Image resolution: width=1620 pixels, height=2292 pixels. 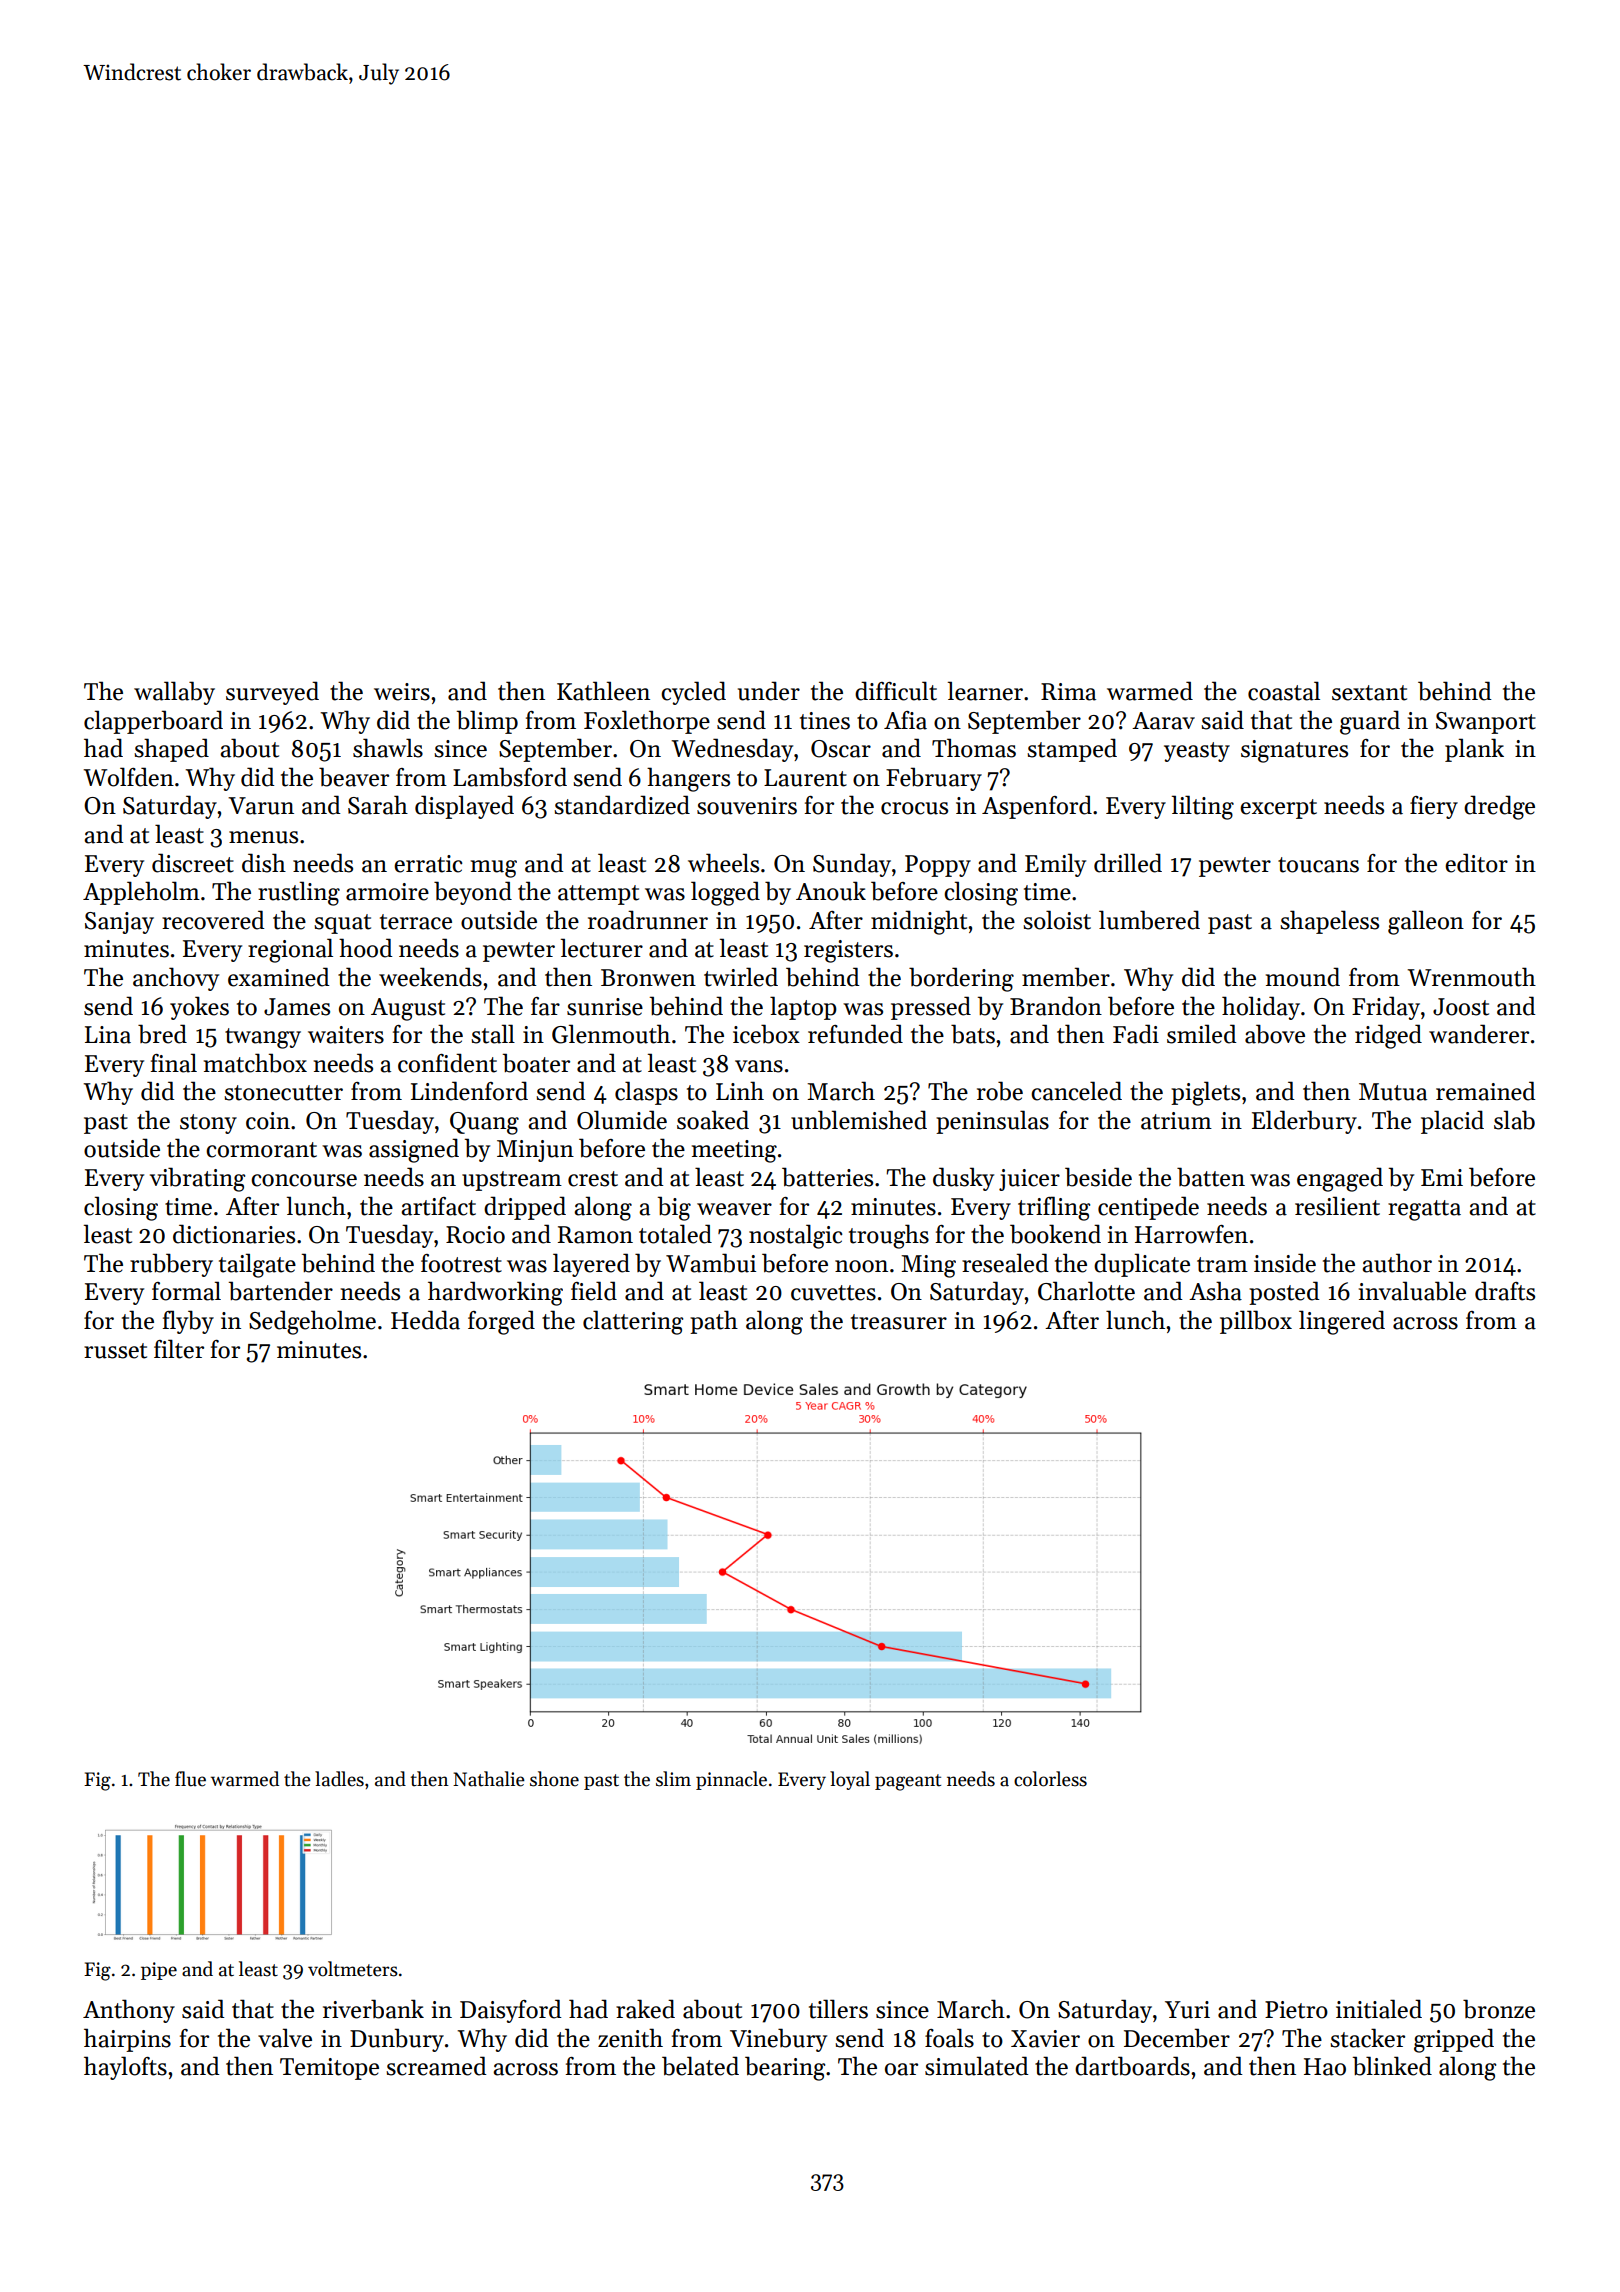 I want to click on Kathleen, so click(x=603, y=691).
